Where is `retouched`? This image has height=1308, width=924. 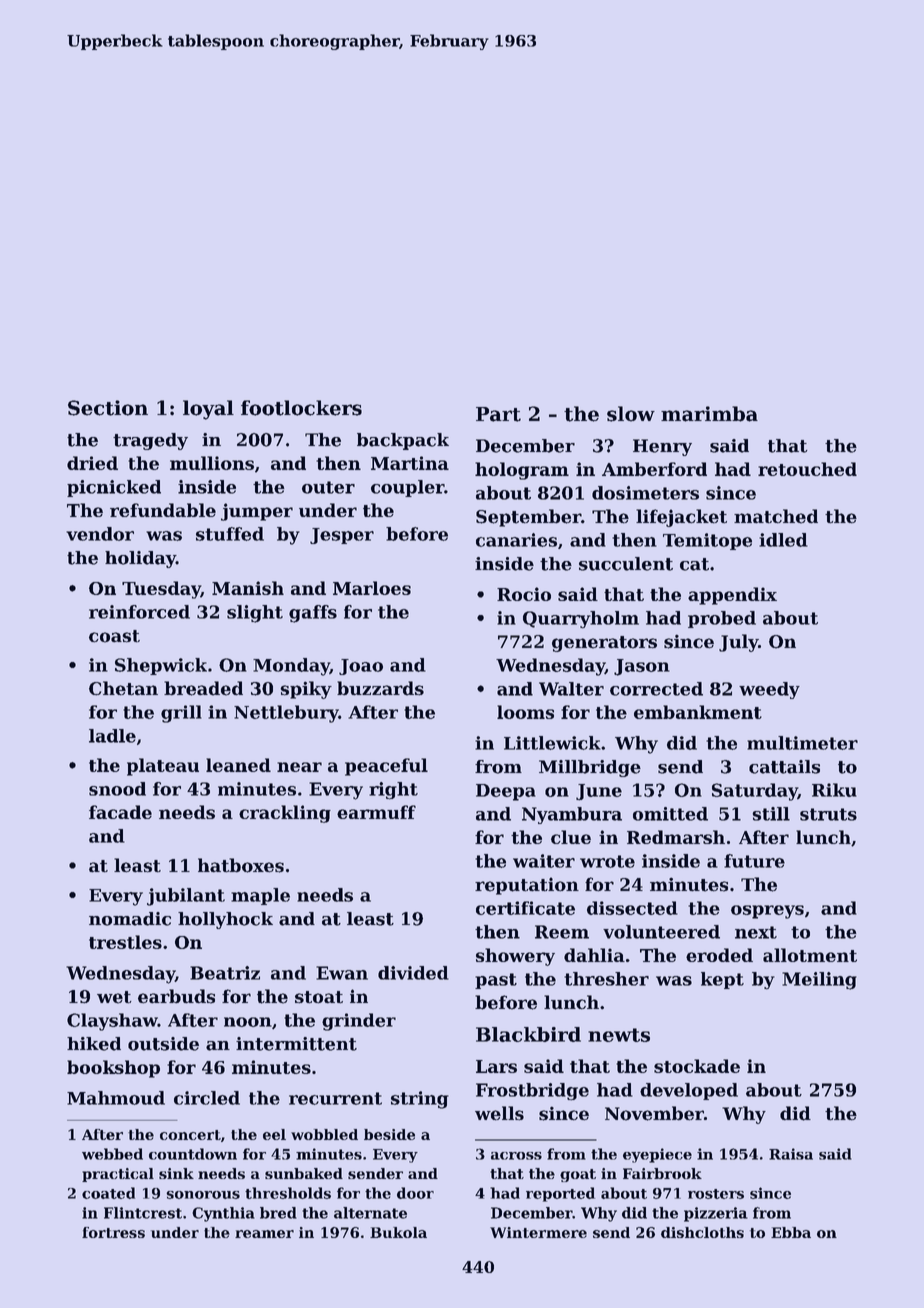 retouched is located at coordinates (807, 469).
